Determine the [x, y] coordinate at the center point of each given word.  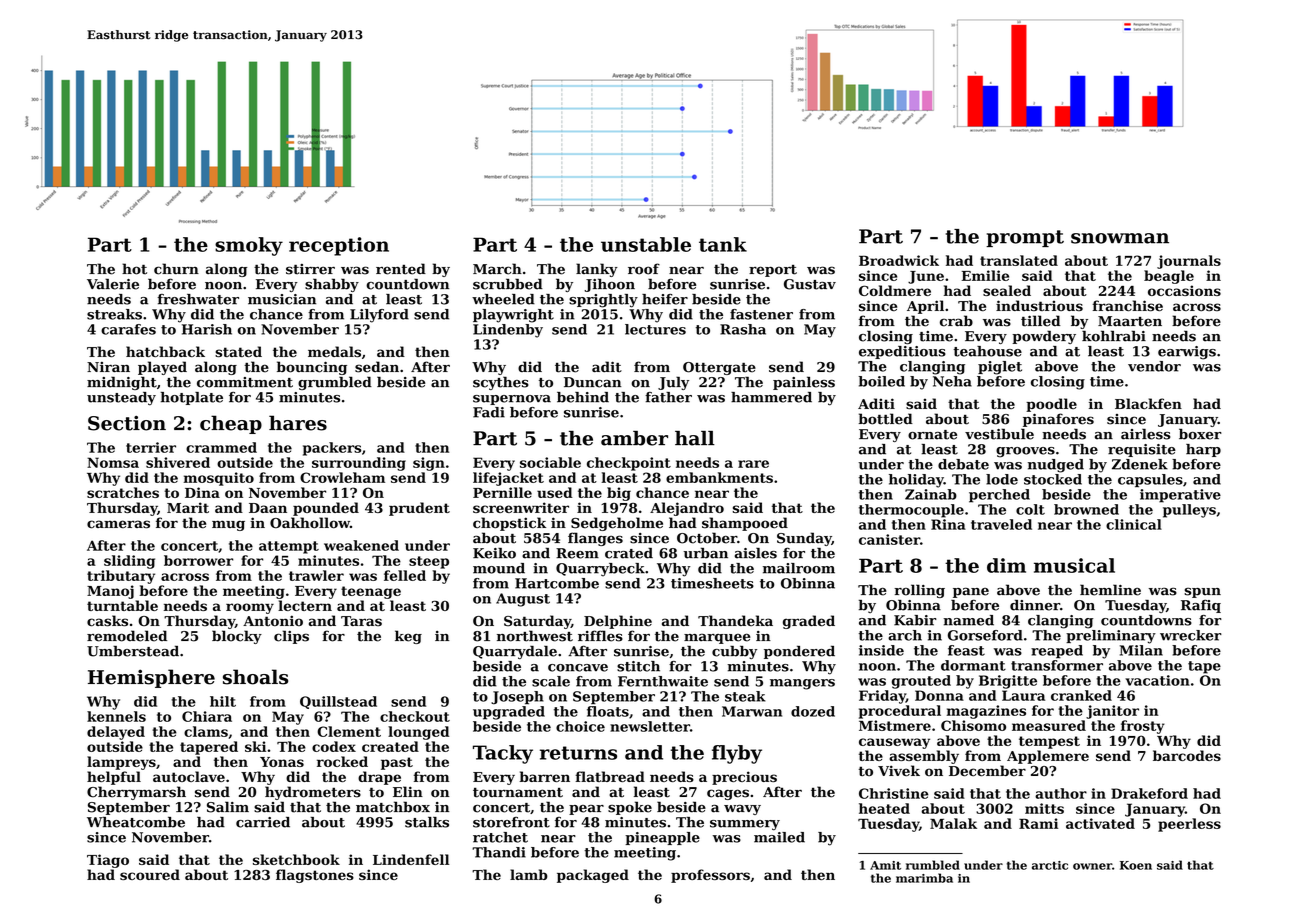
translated [1019, 260]
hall [695, 438]
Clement [349, 731]
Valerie [113, 284]
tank [723, 244]
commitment [245, 382]
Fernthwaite [663, 681]
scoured [150, 874]
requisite [1142, 450]
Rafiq [1201, 606]
